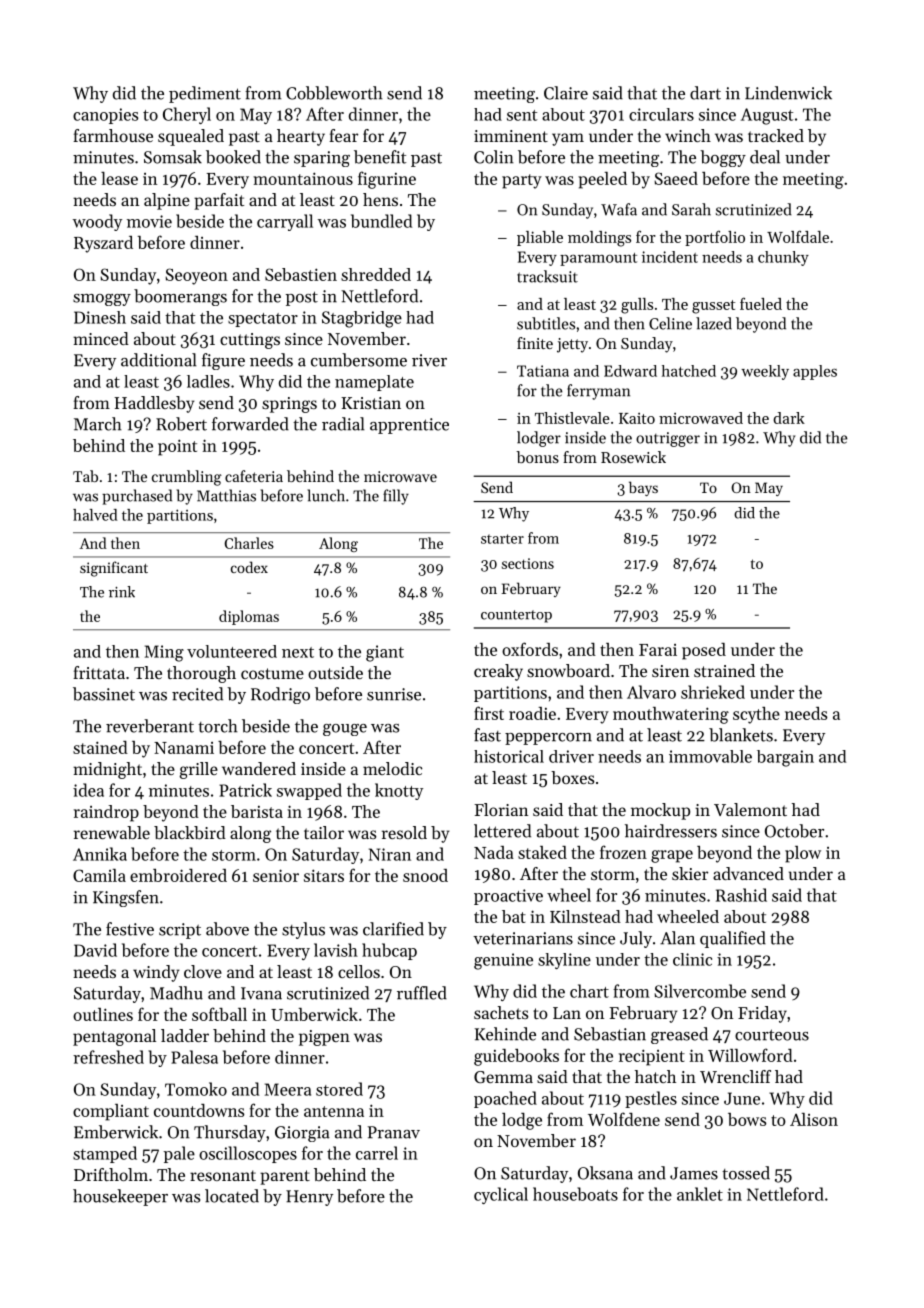 The image size is (924, 1308). Describe the element at coordinates (100, 747) in the screenshot. I see `stained` at that location.
